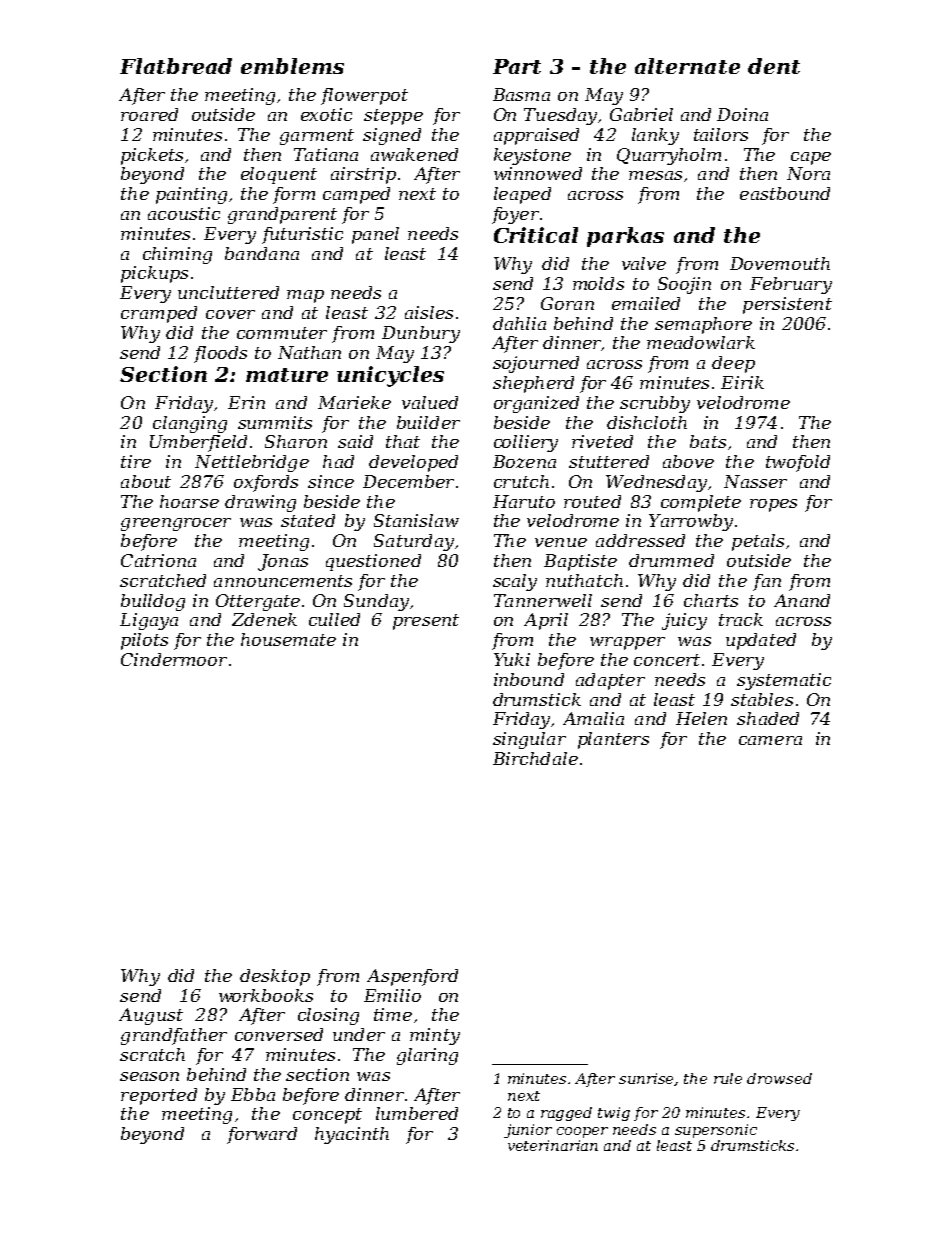 The height and width of the document is (1233, 952). I want to click on lumbered, so click(417, 1113).
